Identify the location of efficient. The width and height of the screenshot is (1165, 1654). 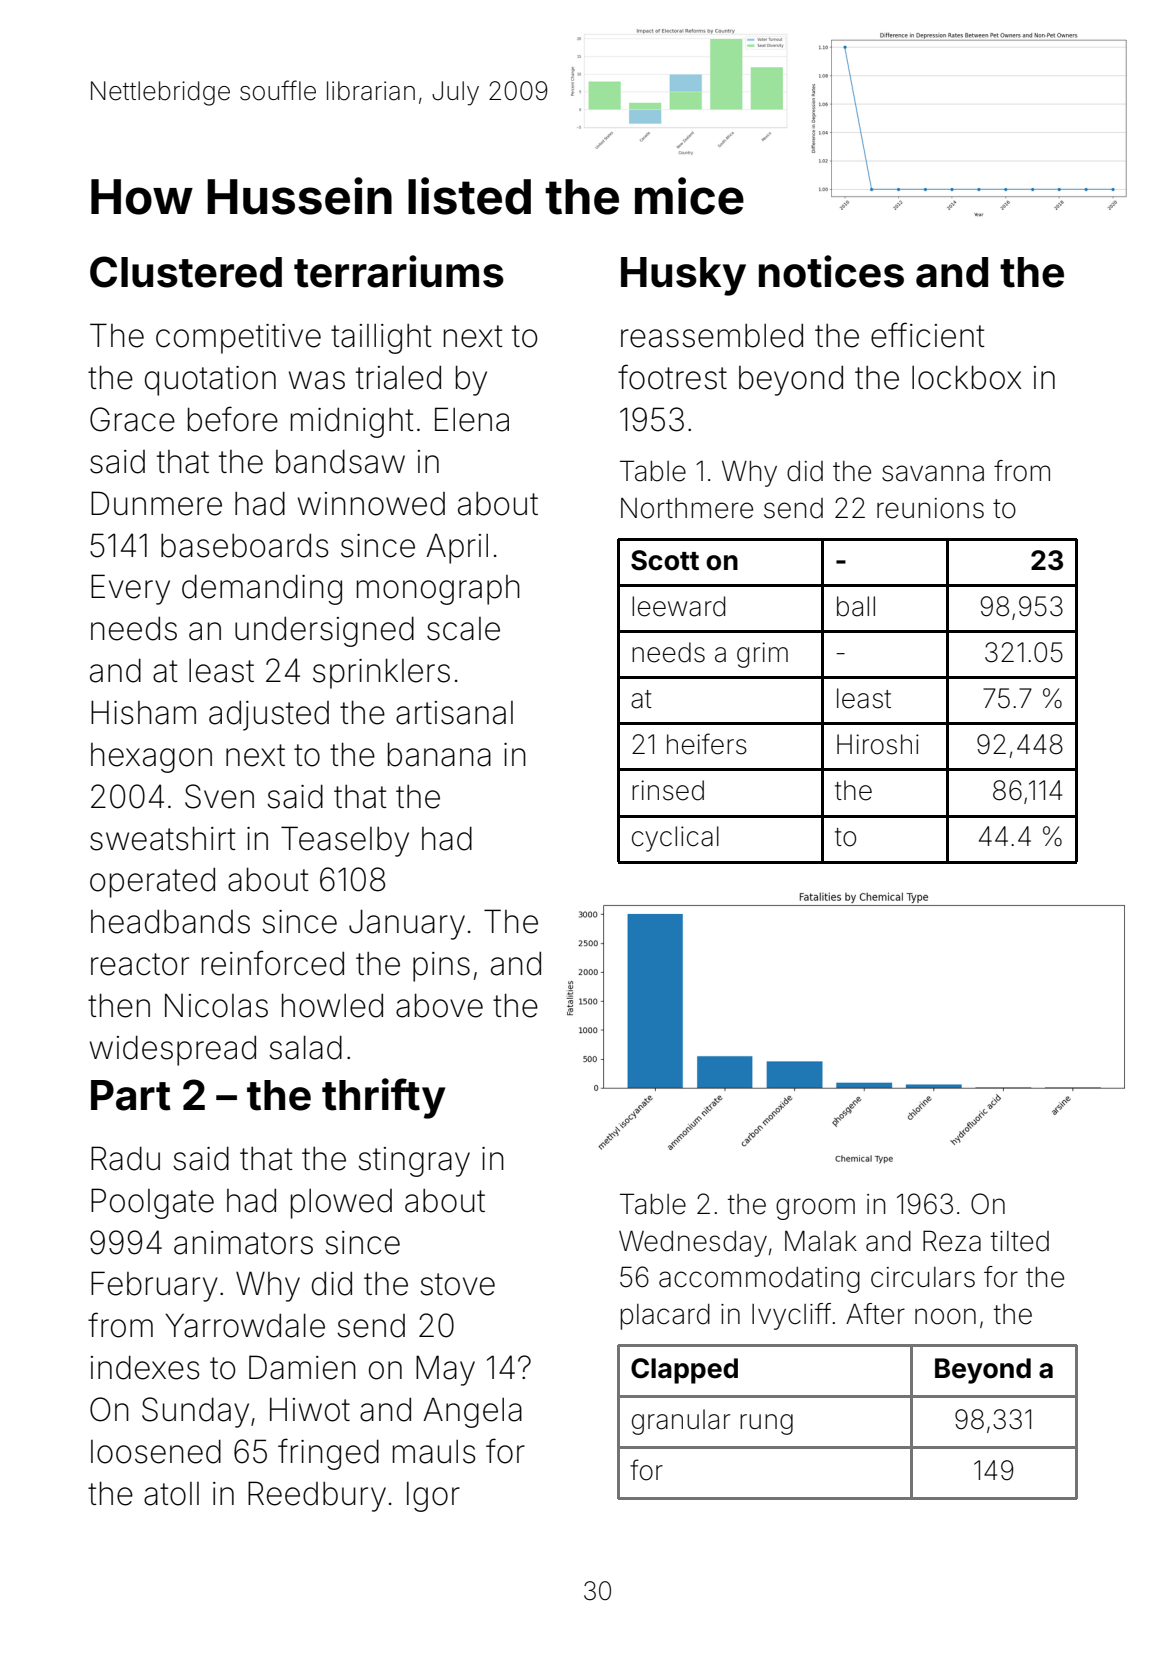
(928, 335).
